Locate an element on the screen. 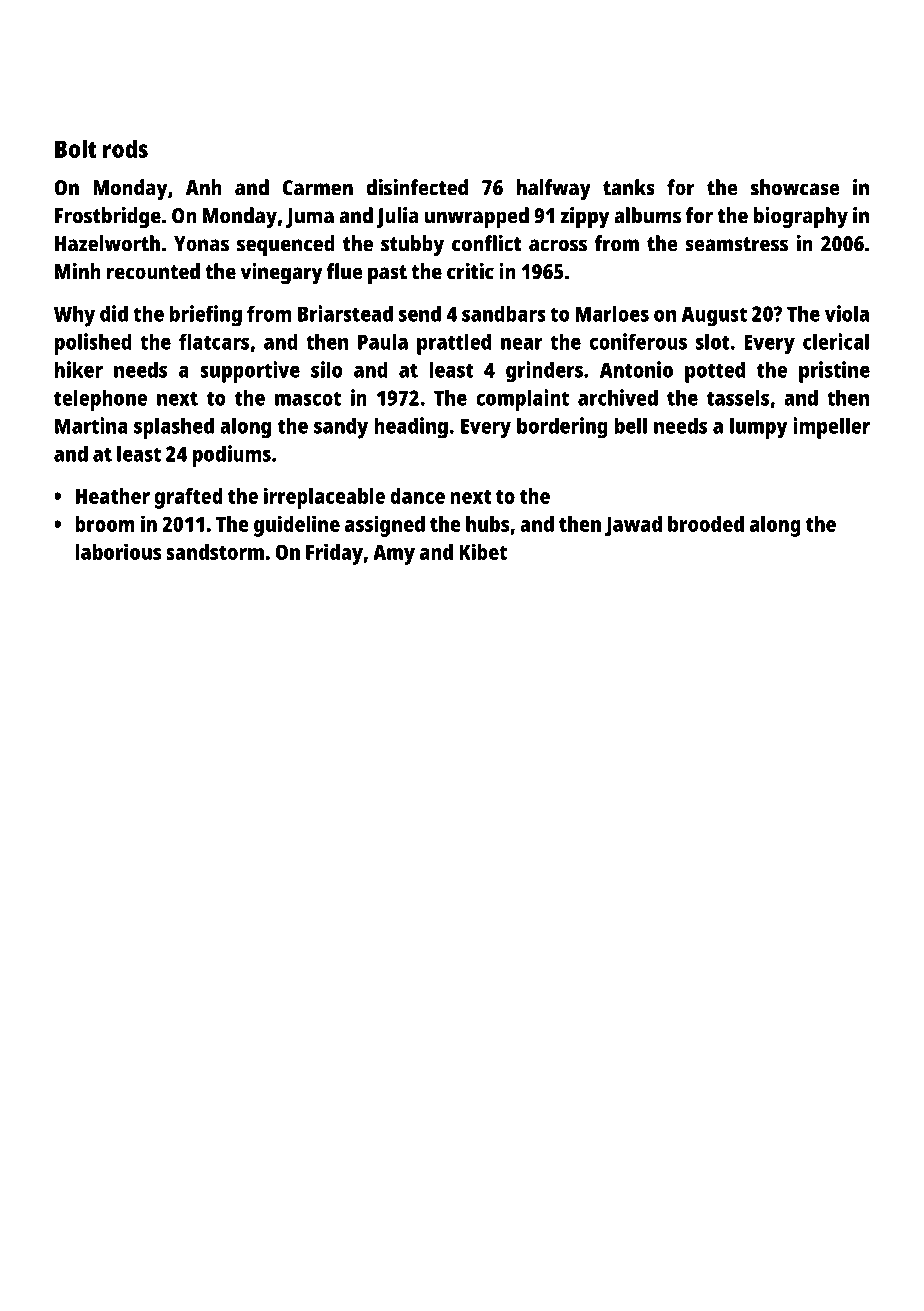  near is located at coordinates (521, 343).
